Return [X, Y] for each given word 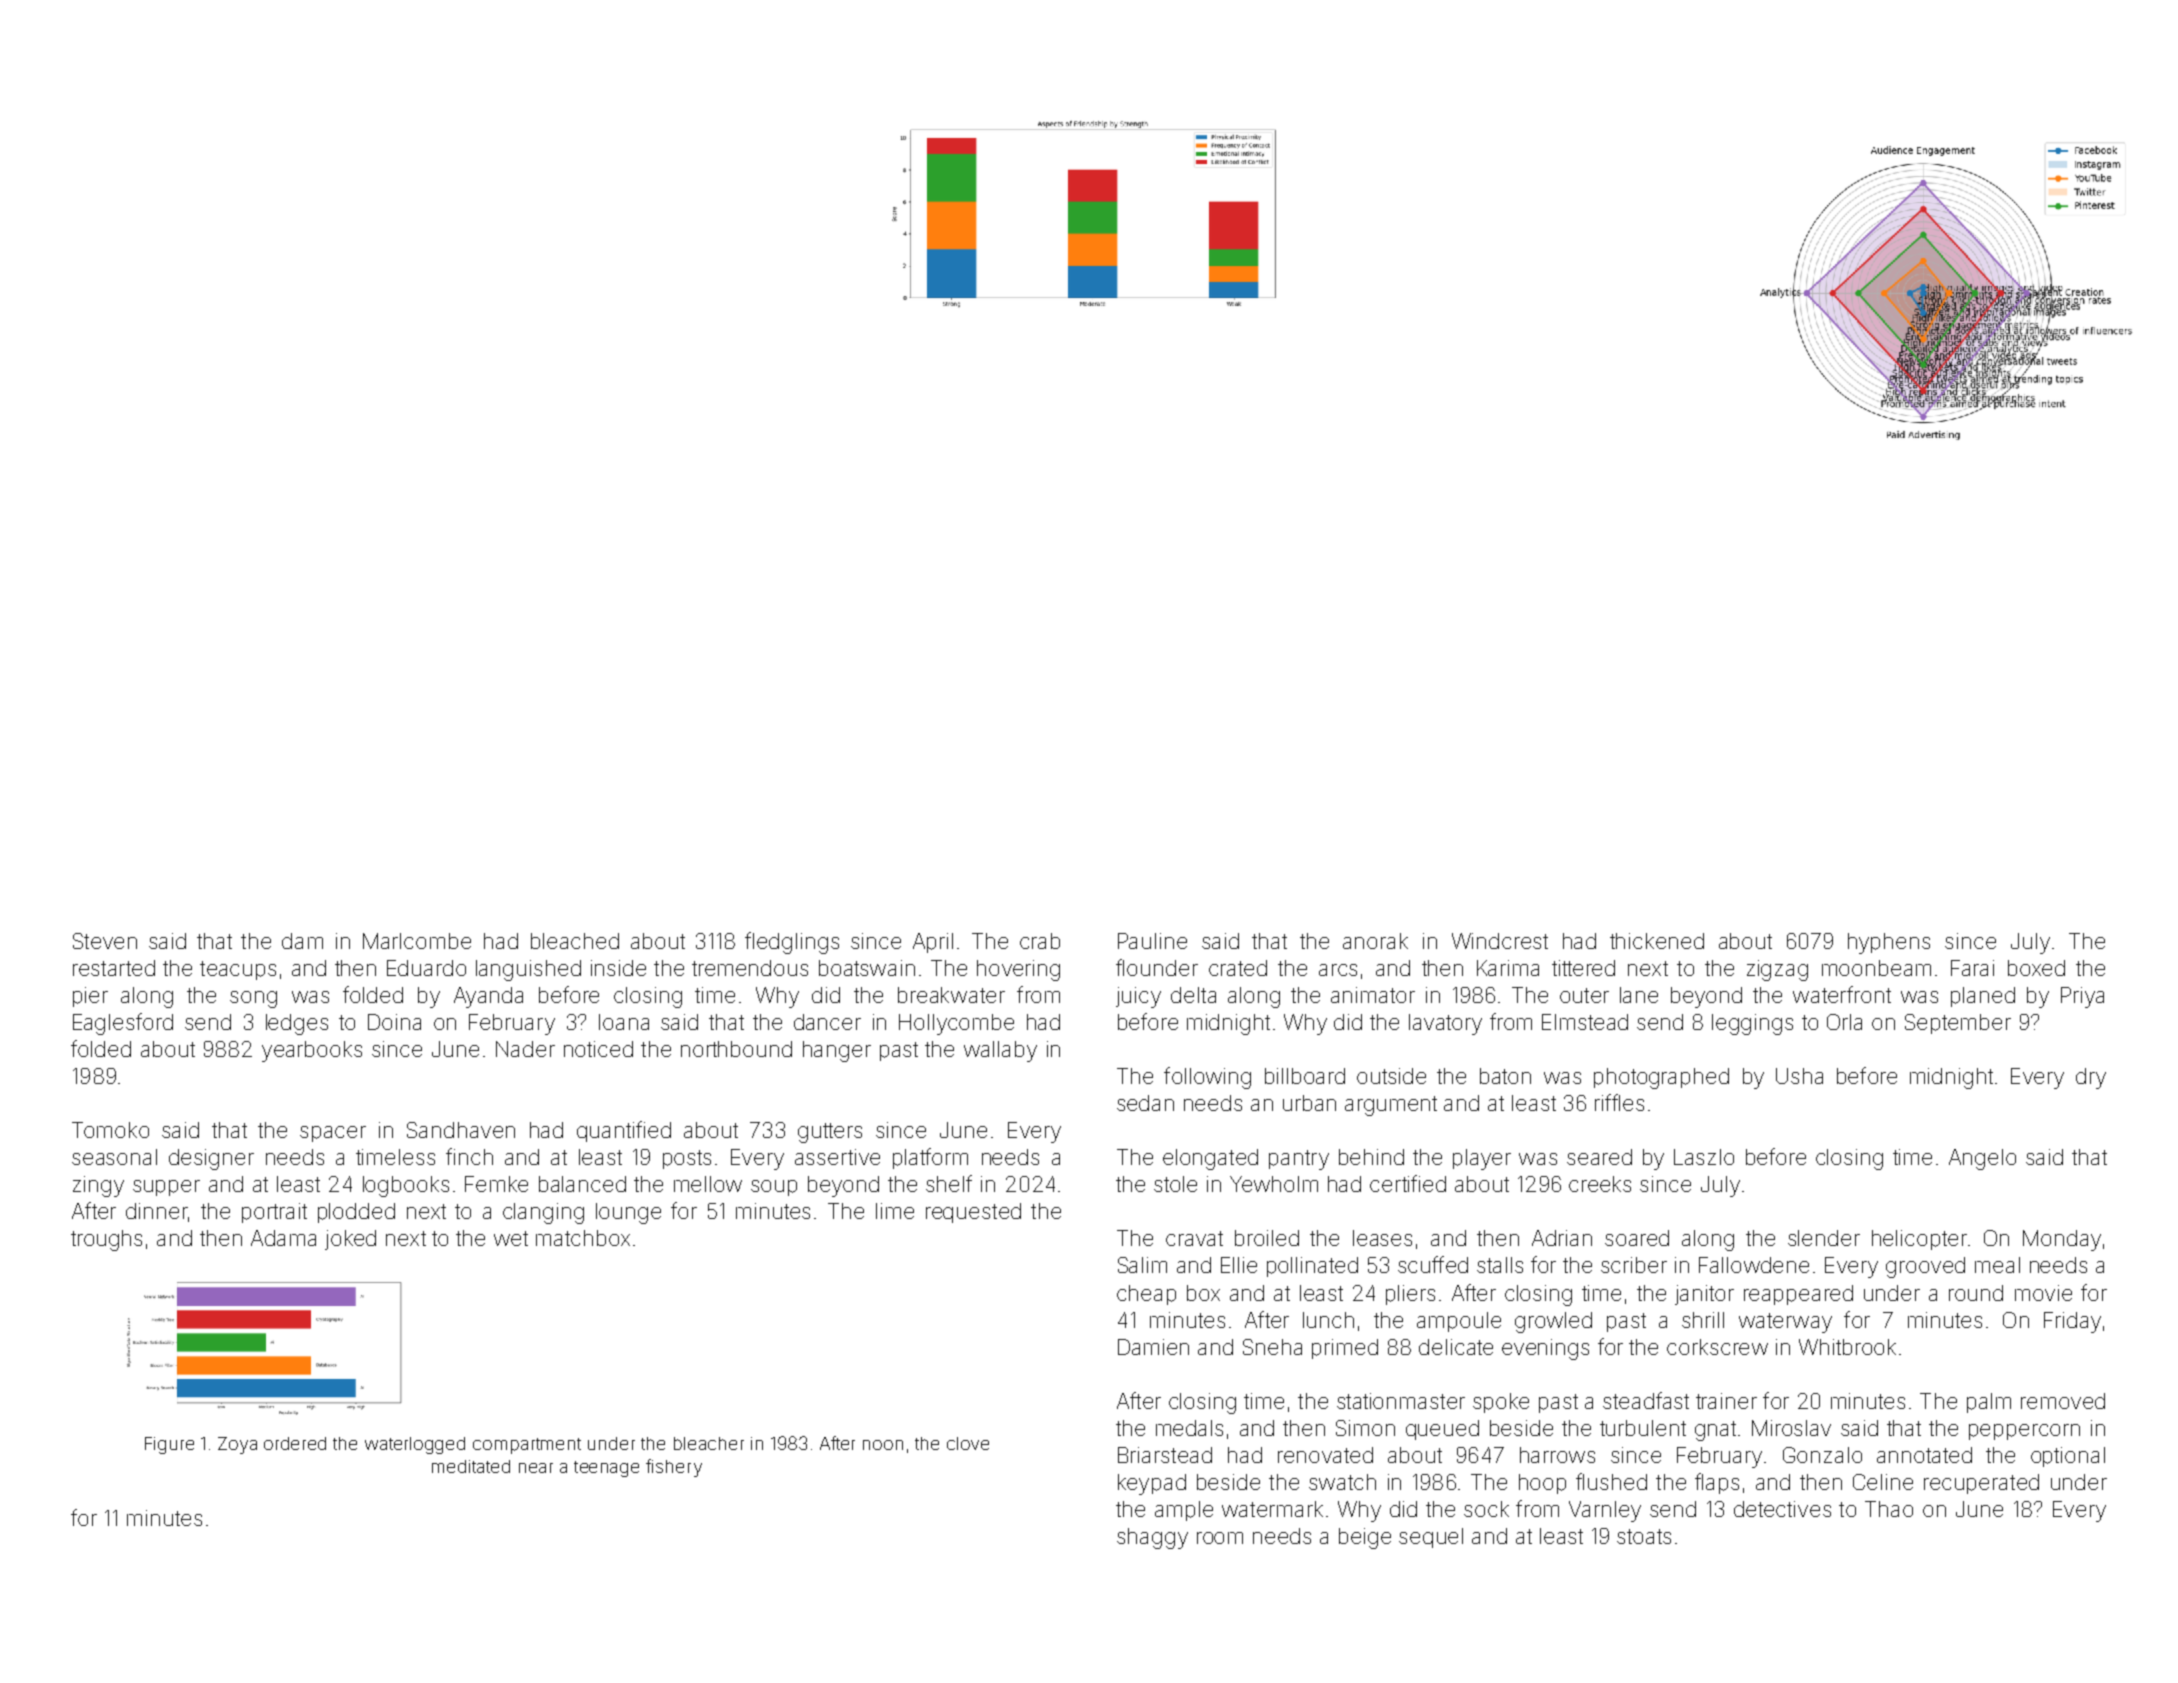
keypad [1152, 1484]
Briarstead [1165, 1455]
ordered [295, 1443]
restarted [114, 968]
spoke [1501, 1403]
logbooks [406, 1186]
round [1976, 1293]
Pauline [1152, 941]
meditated [471, 1466]
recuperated [1981, 1484]
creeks [1600, 1184]
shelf [949, 1183]
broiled [1267, 1238]
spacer [333, 1134]
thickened [1657, 941]
